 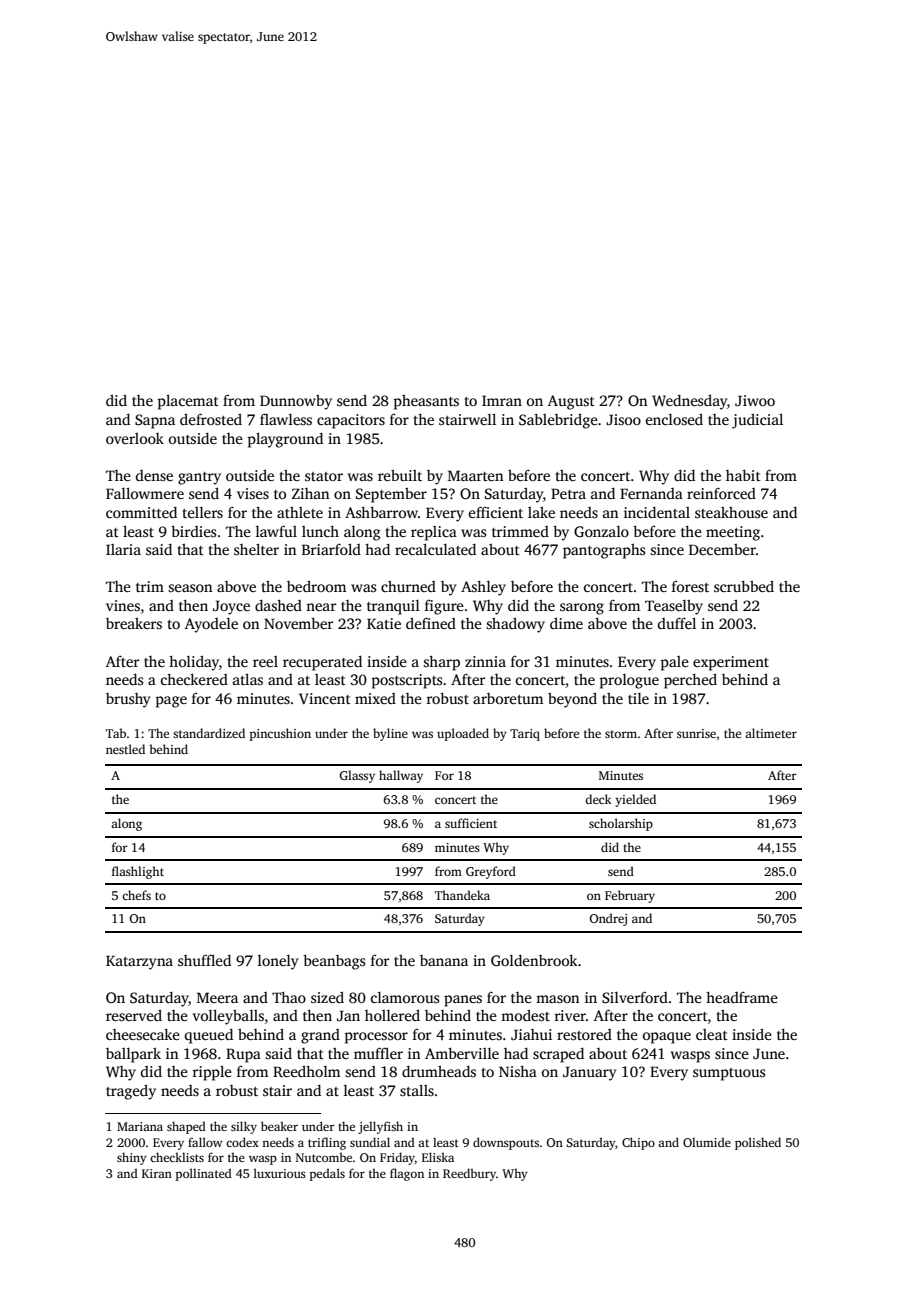 What do you see at coordinates (296, 402) in the image?
I see `Dunnowby` at bounding box center [296, 402].
